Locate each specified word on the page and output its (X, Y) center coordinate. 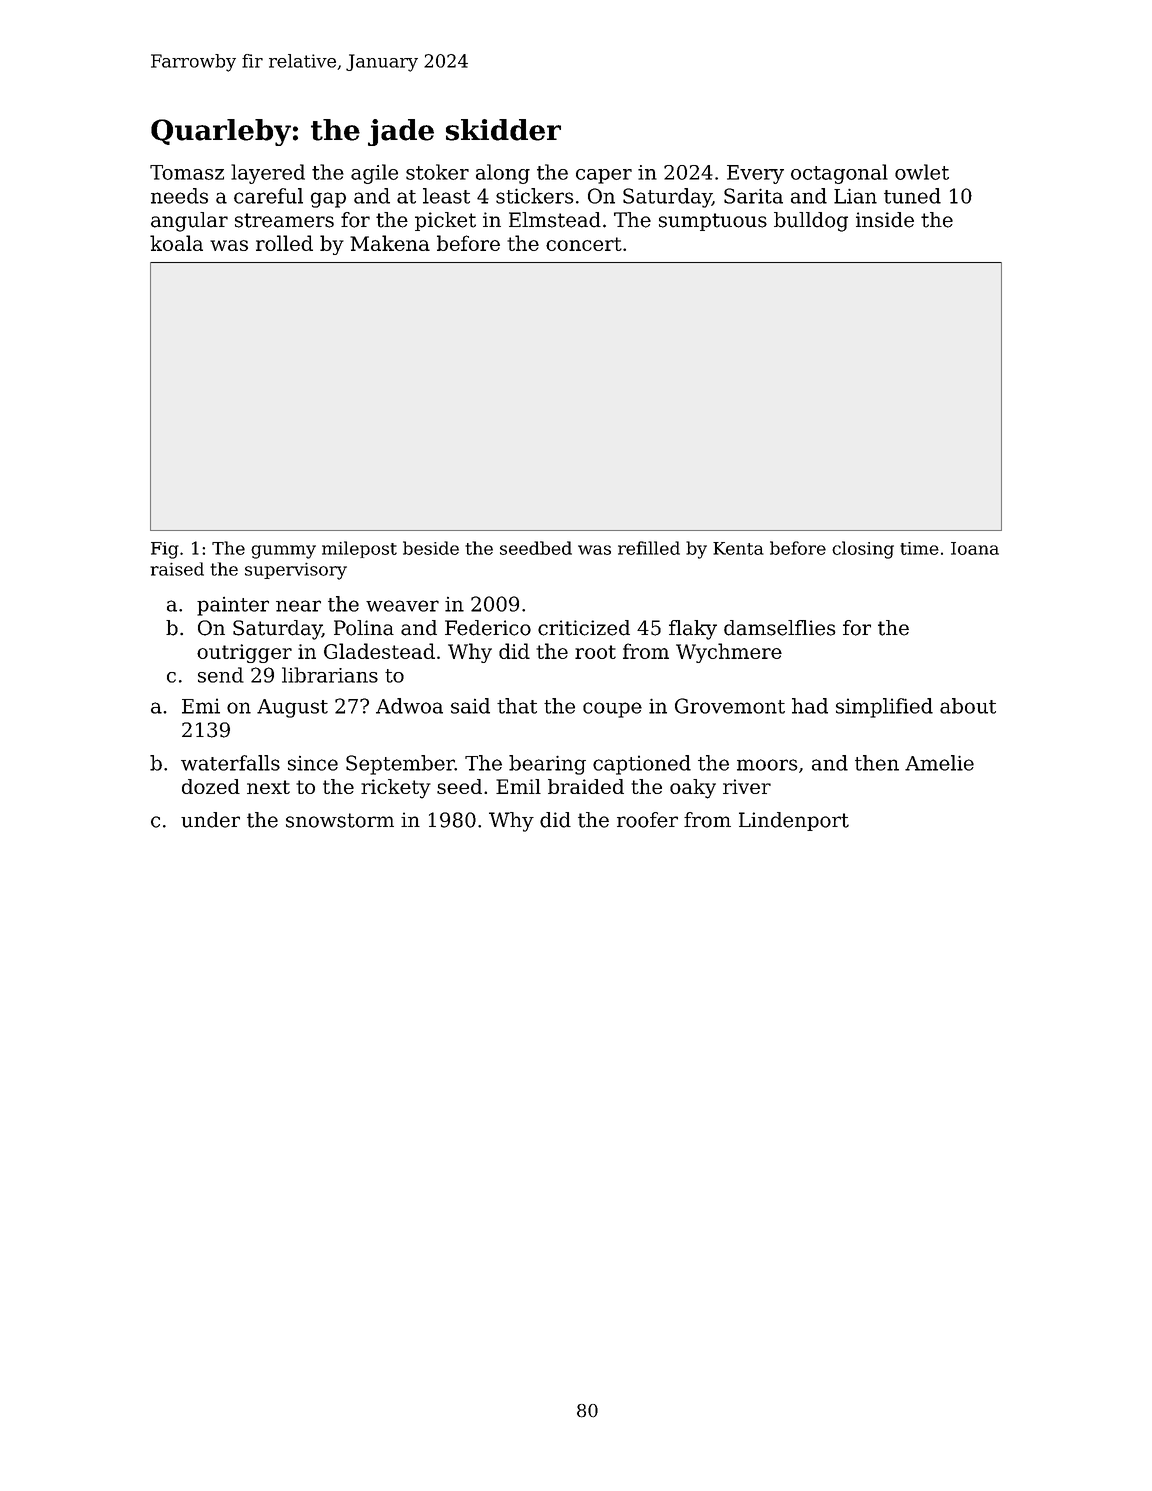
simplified (884, 708)
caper (604, 176)
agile (374, 174)
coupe (612, 710)
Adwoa (409, 706)
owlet (922, 172)
